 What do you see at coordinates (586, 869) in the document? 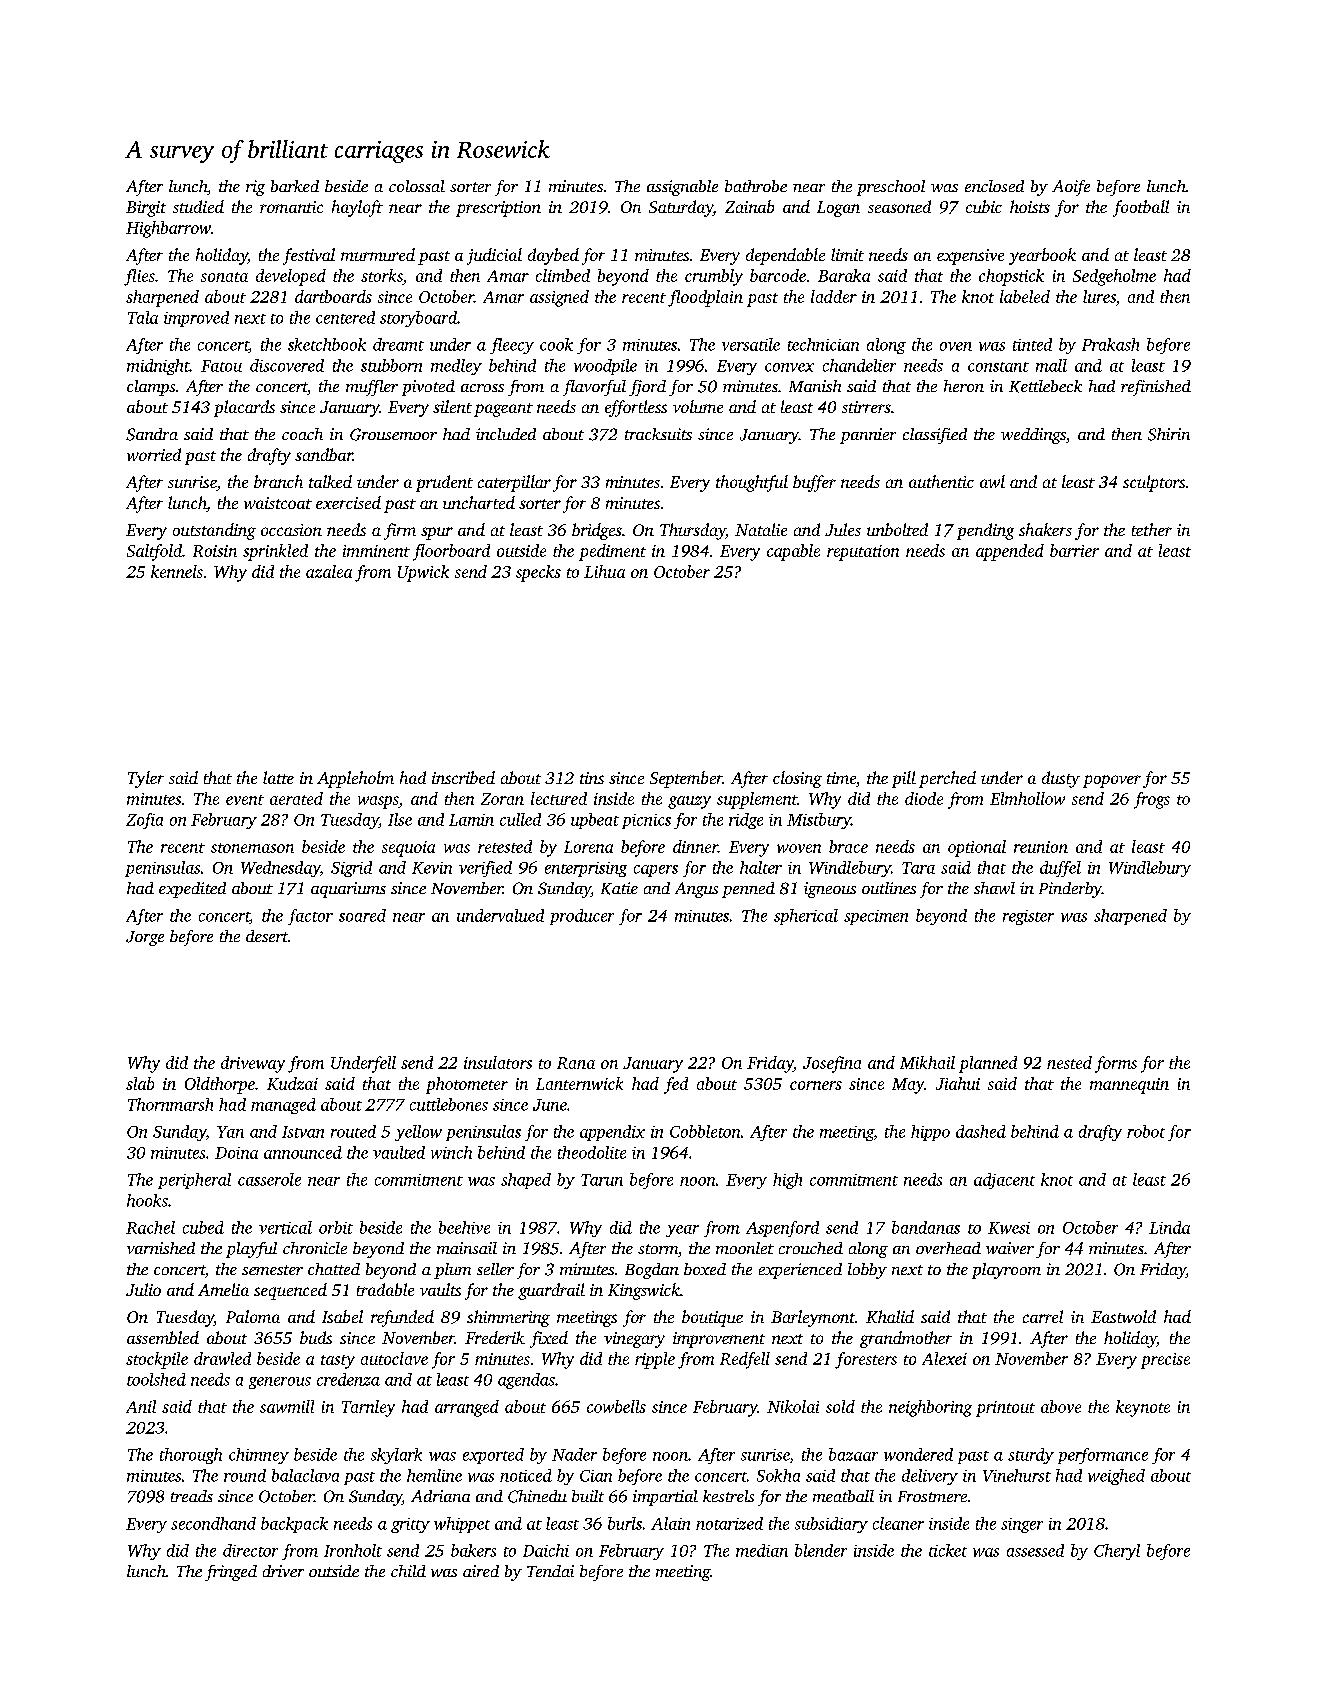
I see `enterprising` at bounding box center [586, 869].
